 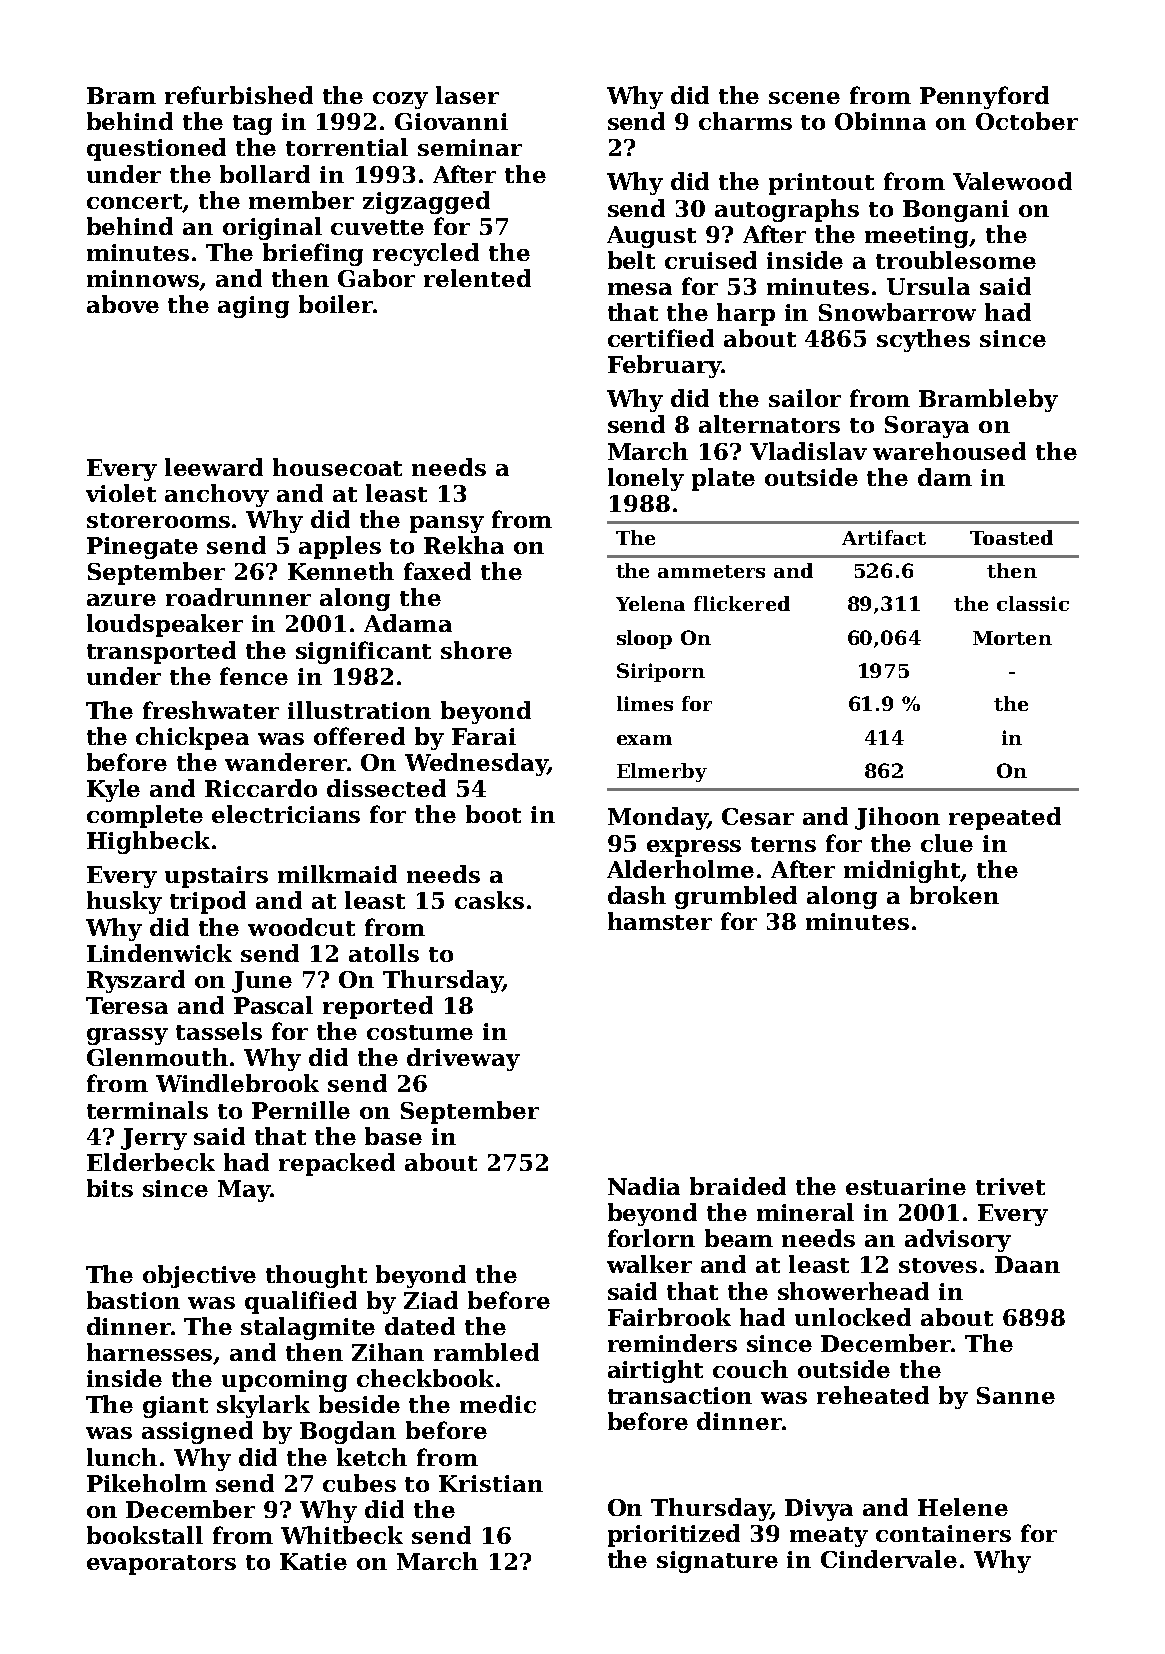 What do you see at coordinates (341, 571) in the screenshot?
I see `Kenneth` at bounding box center [341, 571].
